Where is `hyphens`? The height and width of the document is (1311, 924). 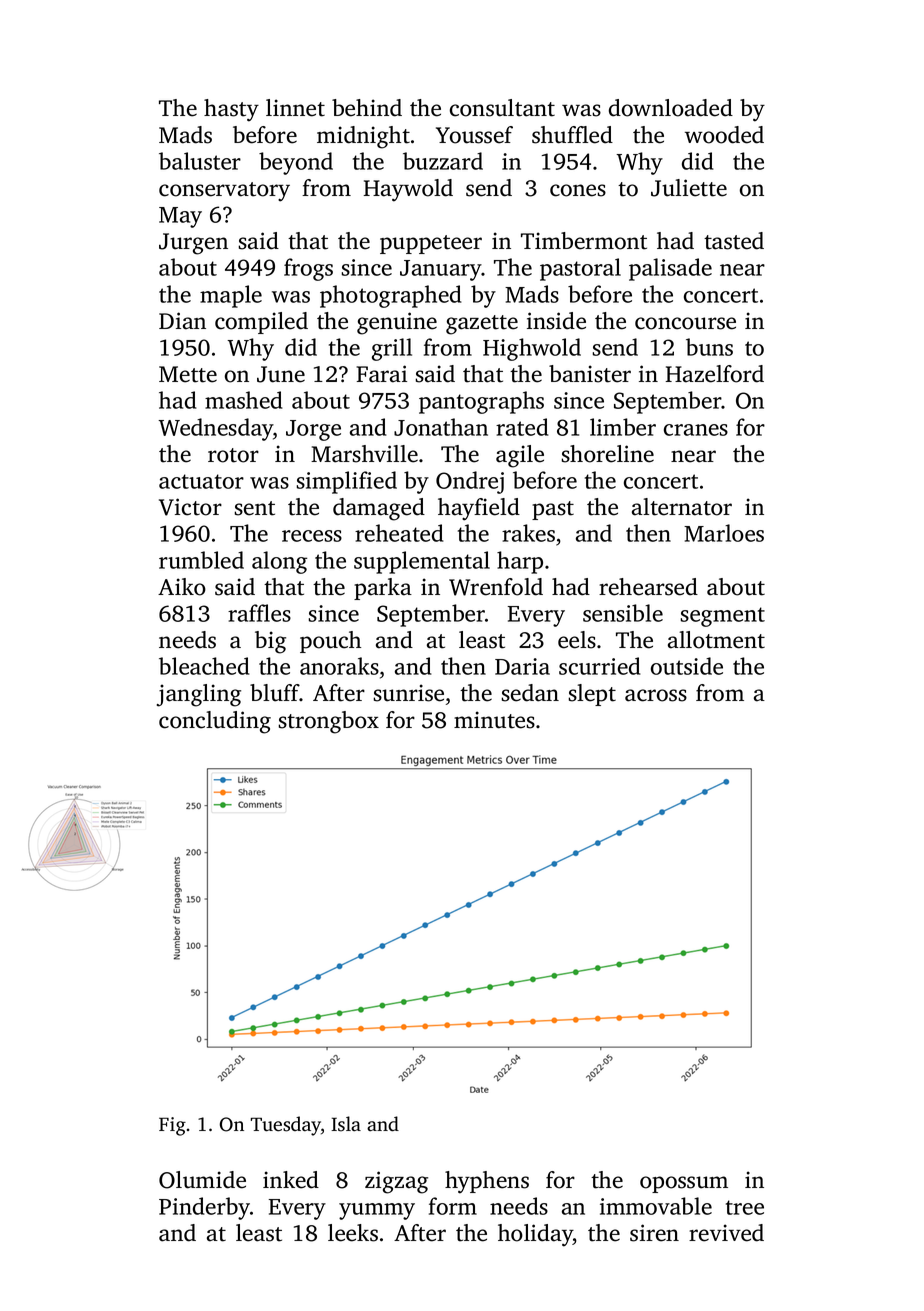 hyphens is located at coordinates (487, 1182).
